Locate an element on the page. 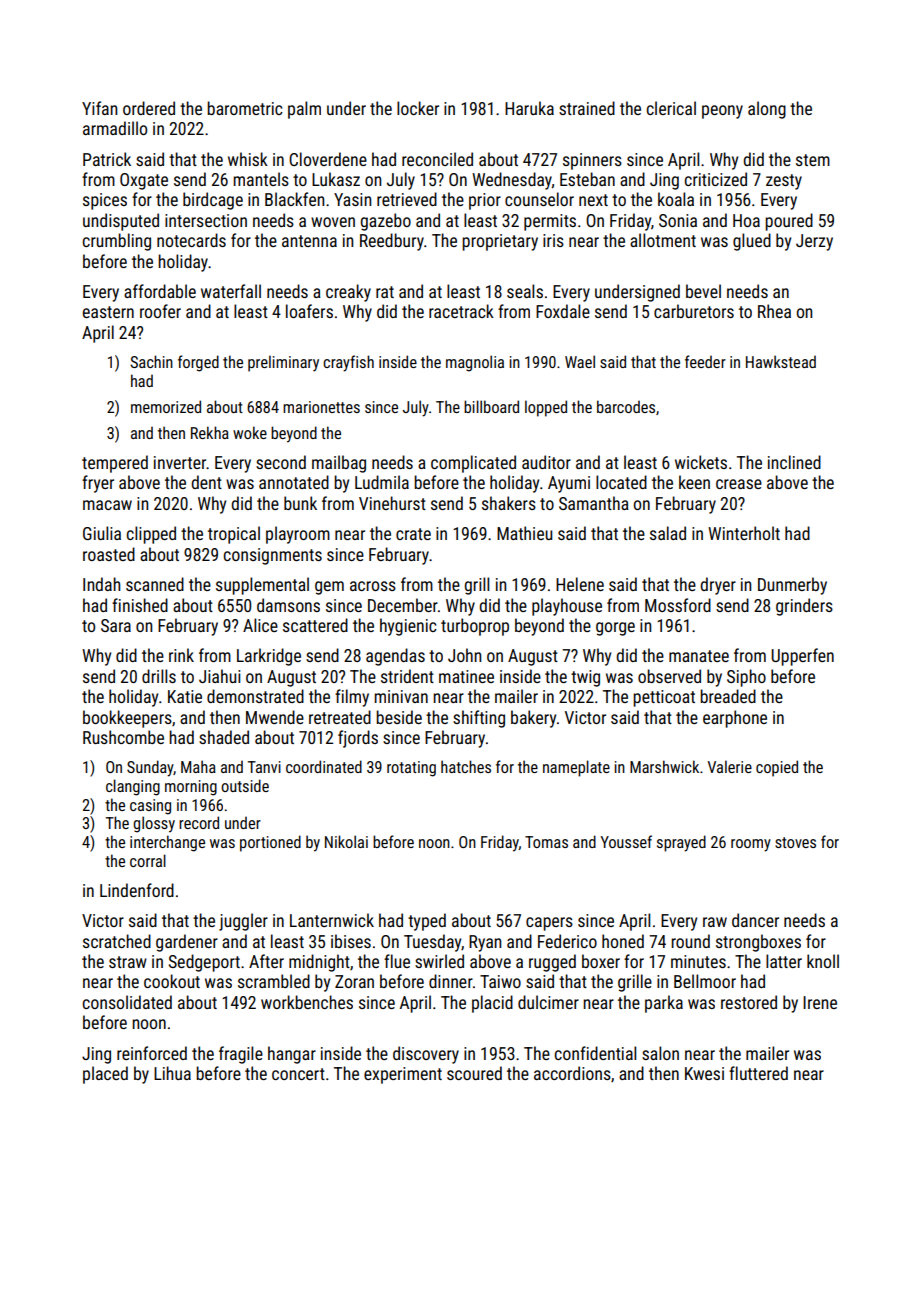  auditor is located at coordinates (546, 462).
